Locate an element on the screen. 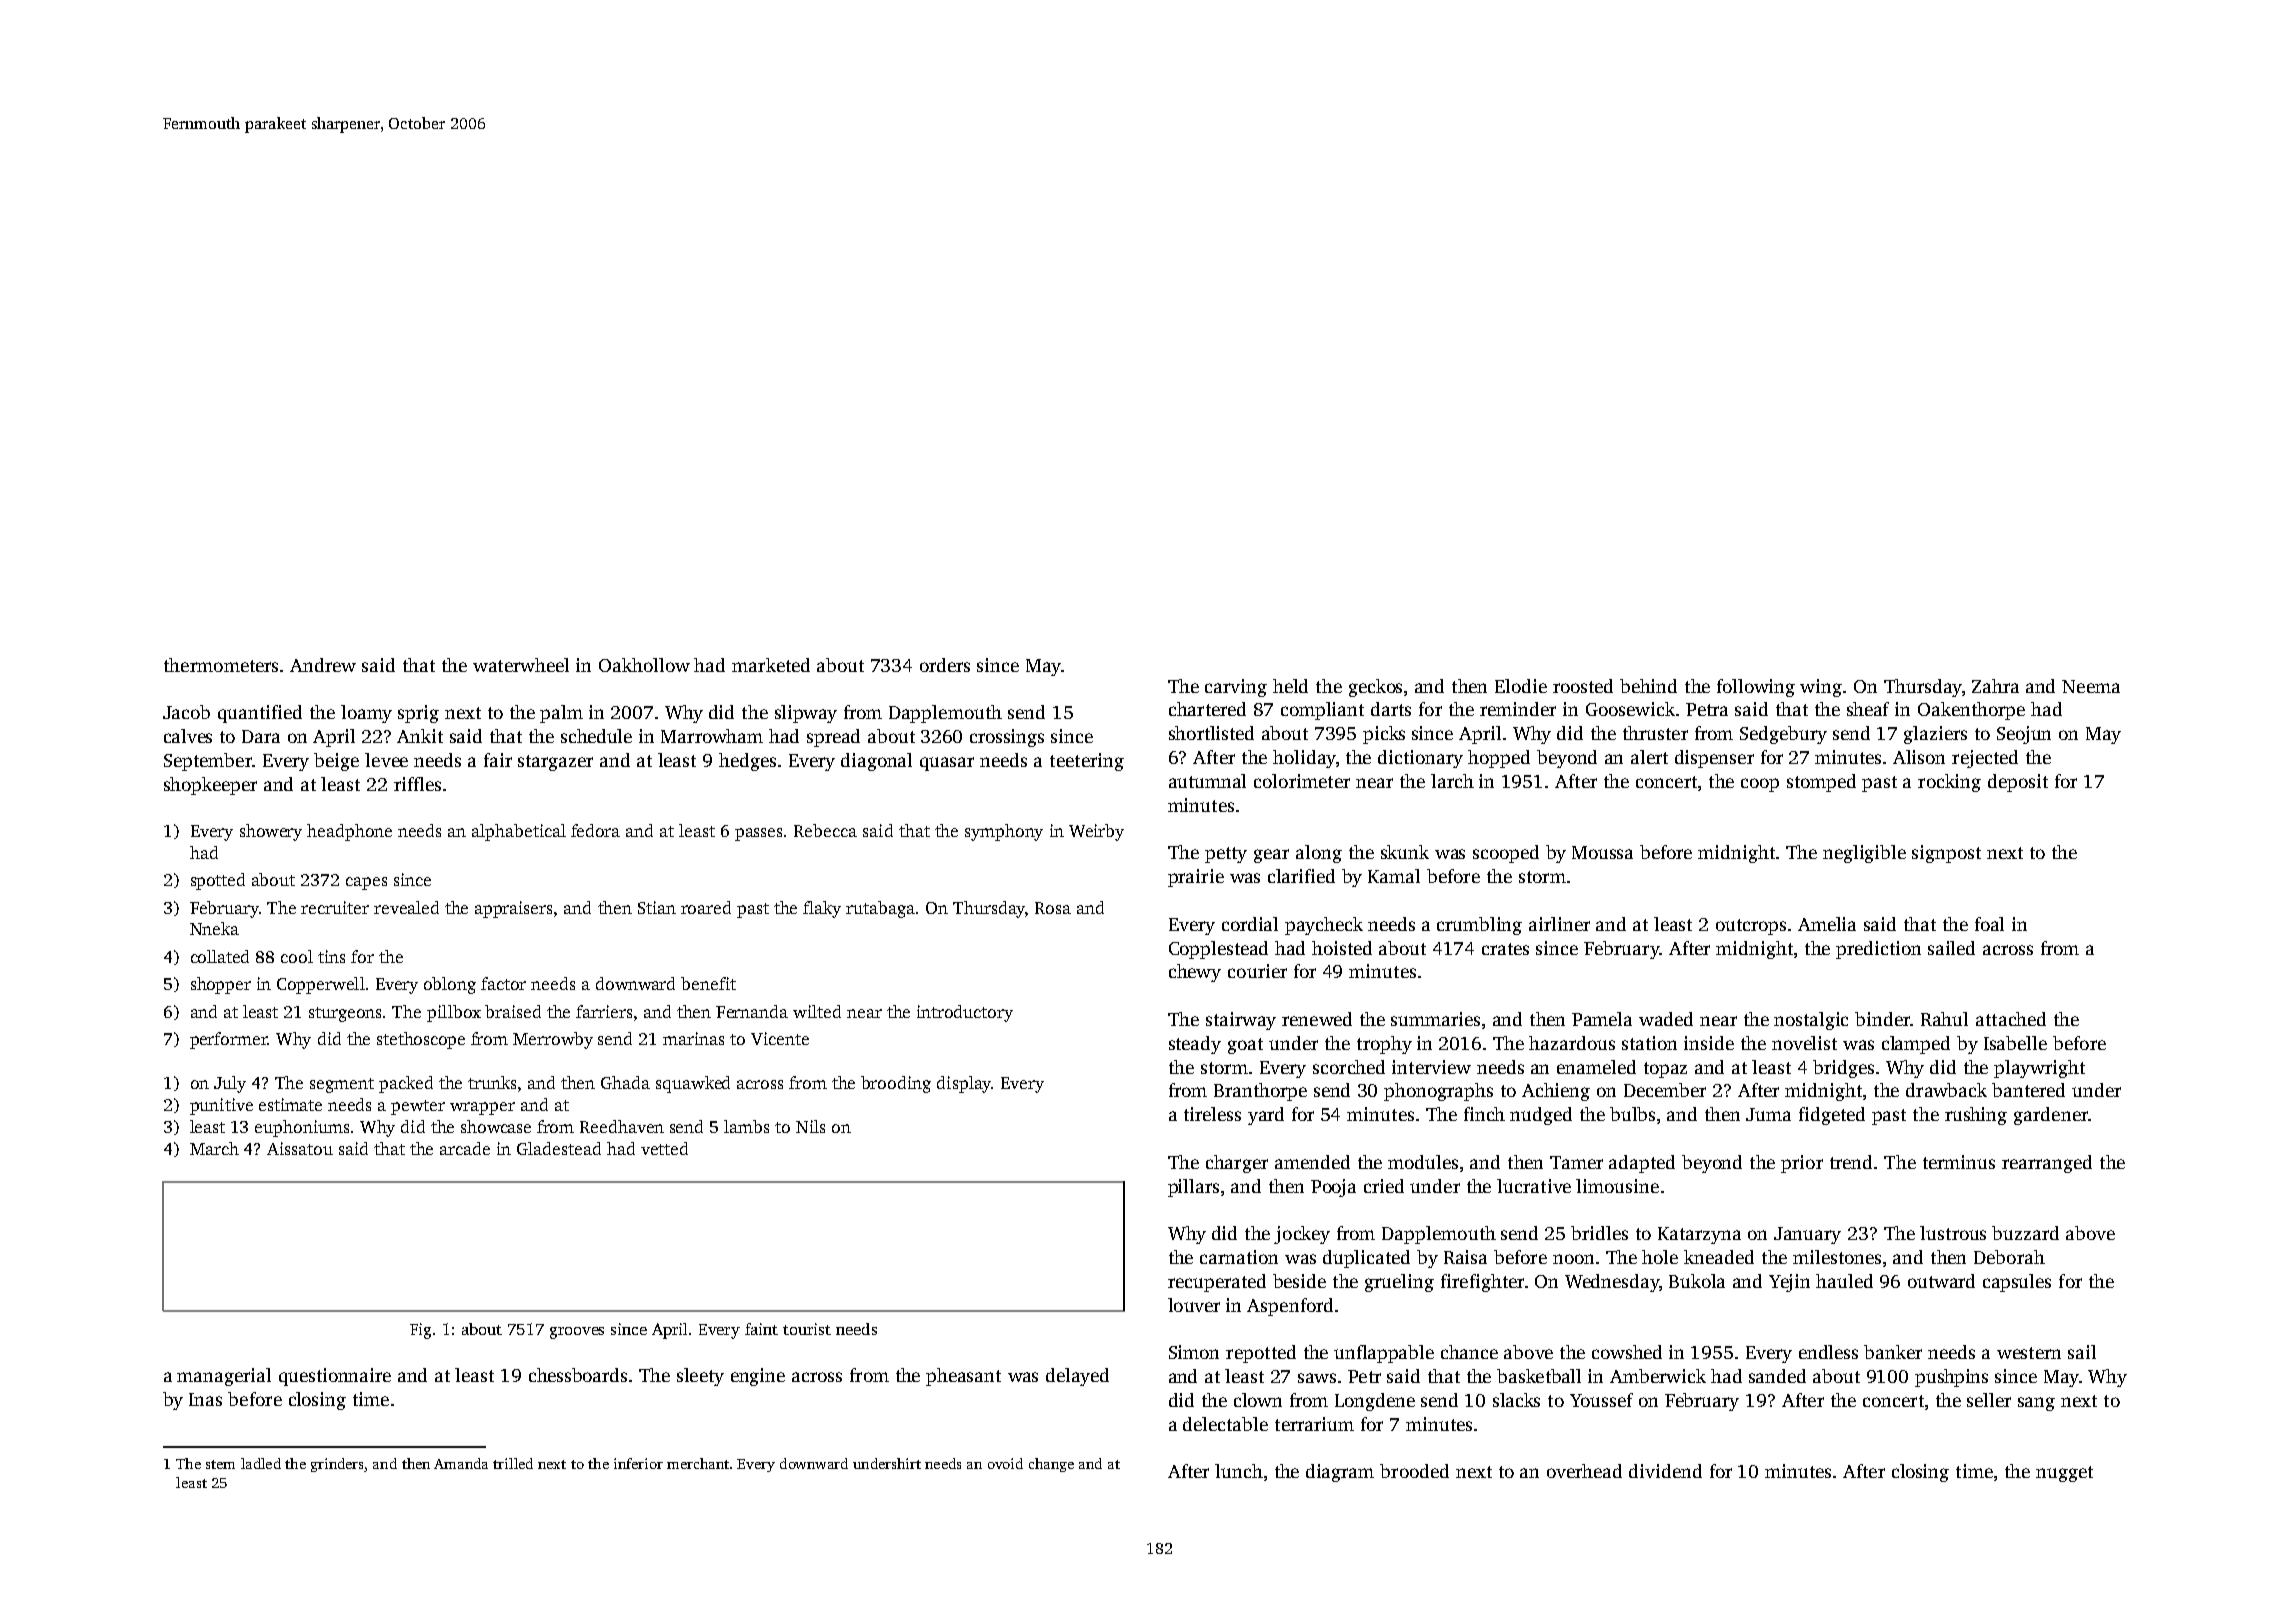  finch is located at coordinates (1484, 1114).
